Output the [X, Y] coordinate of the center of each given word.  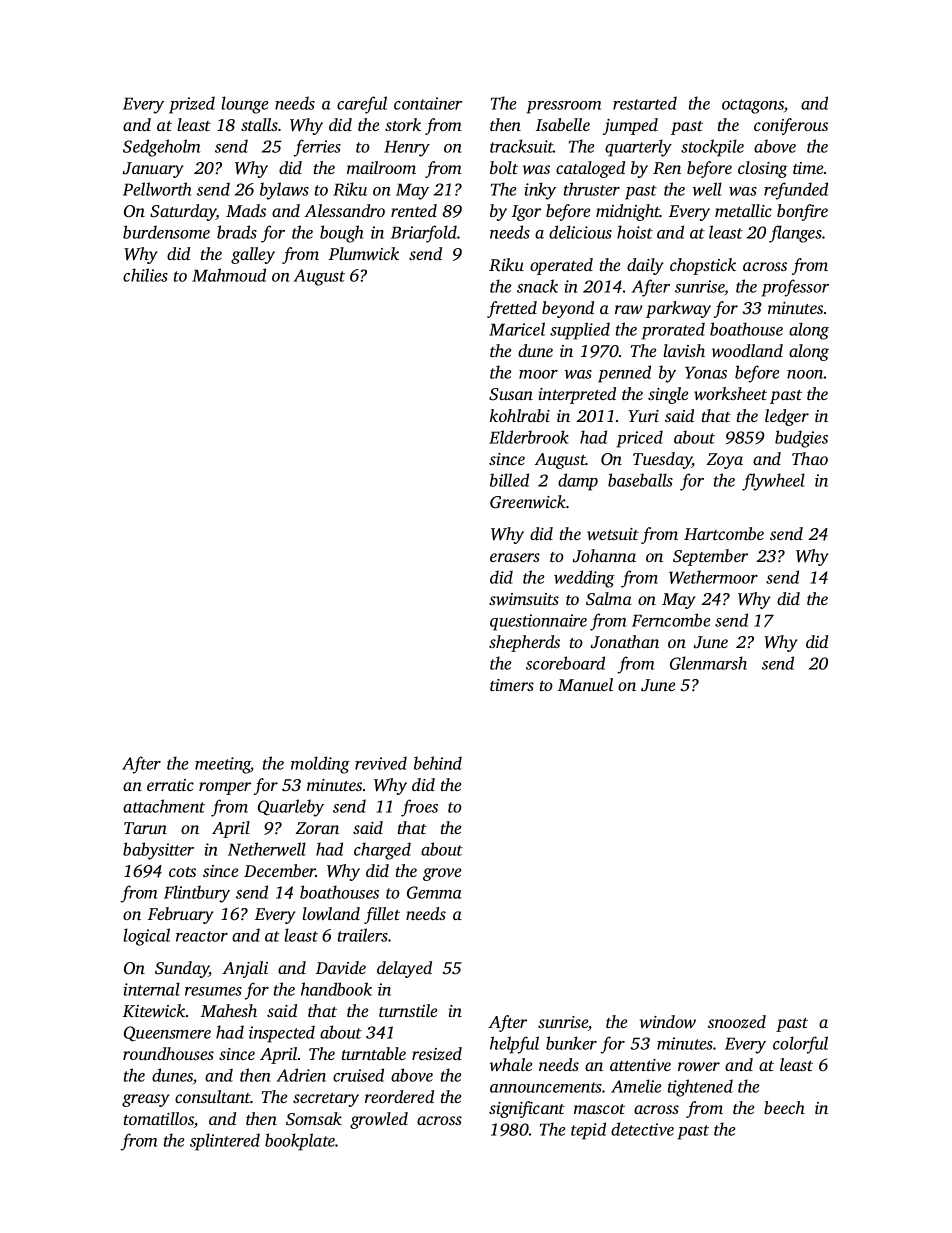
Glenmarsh [708, 663]
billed [509, 480]
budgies [801, 439]
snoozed [737, 1021]
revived [381, 763]
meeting [223, 765]
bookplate [300, 1142]
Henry [407, 148]
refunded [796, 191]
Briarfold [424, 234]
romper [225, 788]
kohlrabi [520, 415]
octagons [753, 106]
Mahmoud [229, 275]
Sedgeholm [161, 148]
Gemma [434, 892]
